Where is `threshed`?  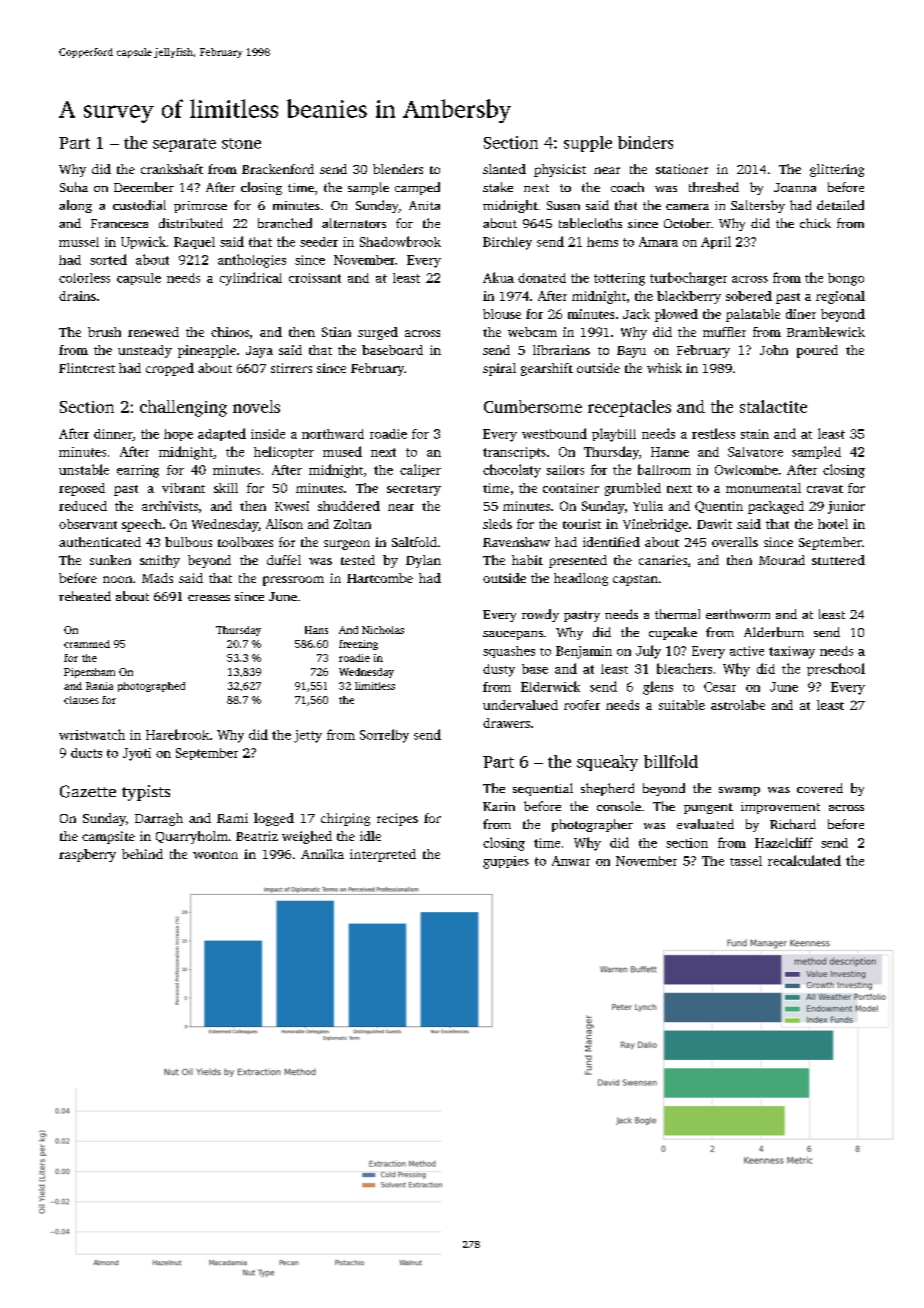
threshed is located at coordinates (714, 187).
